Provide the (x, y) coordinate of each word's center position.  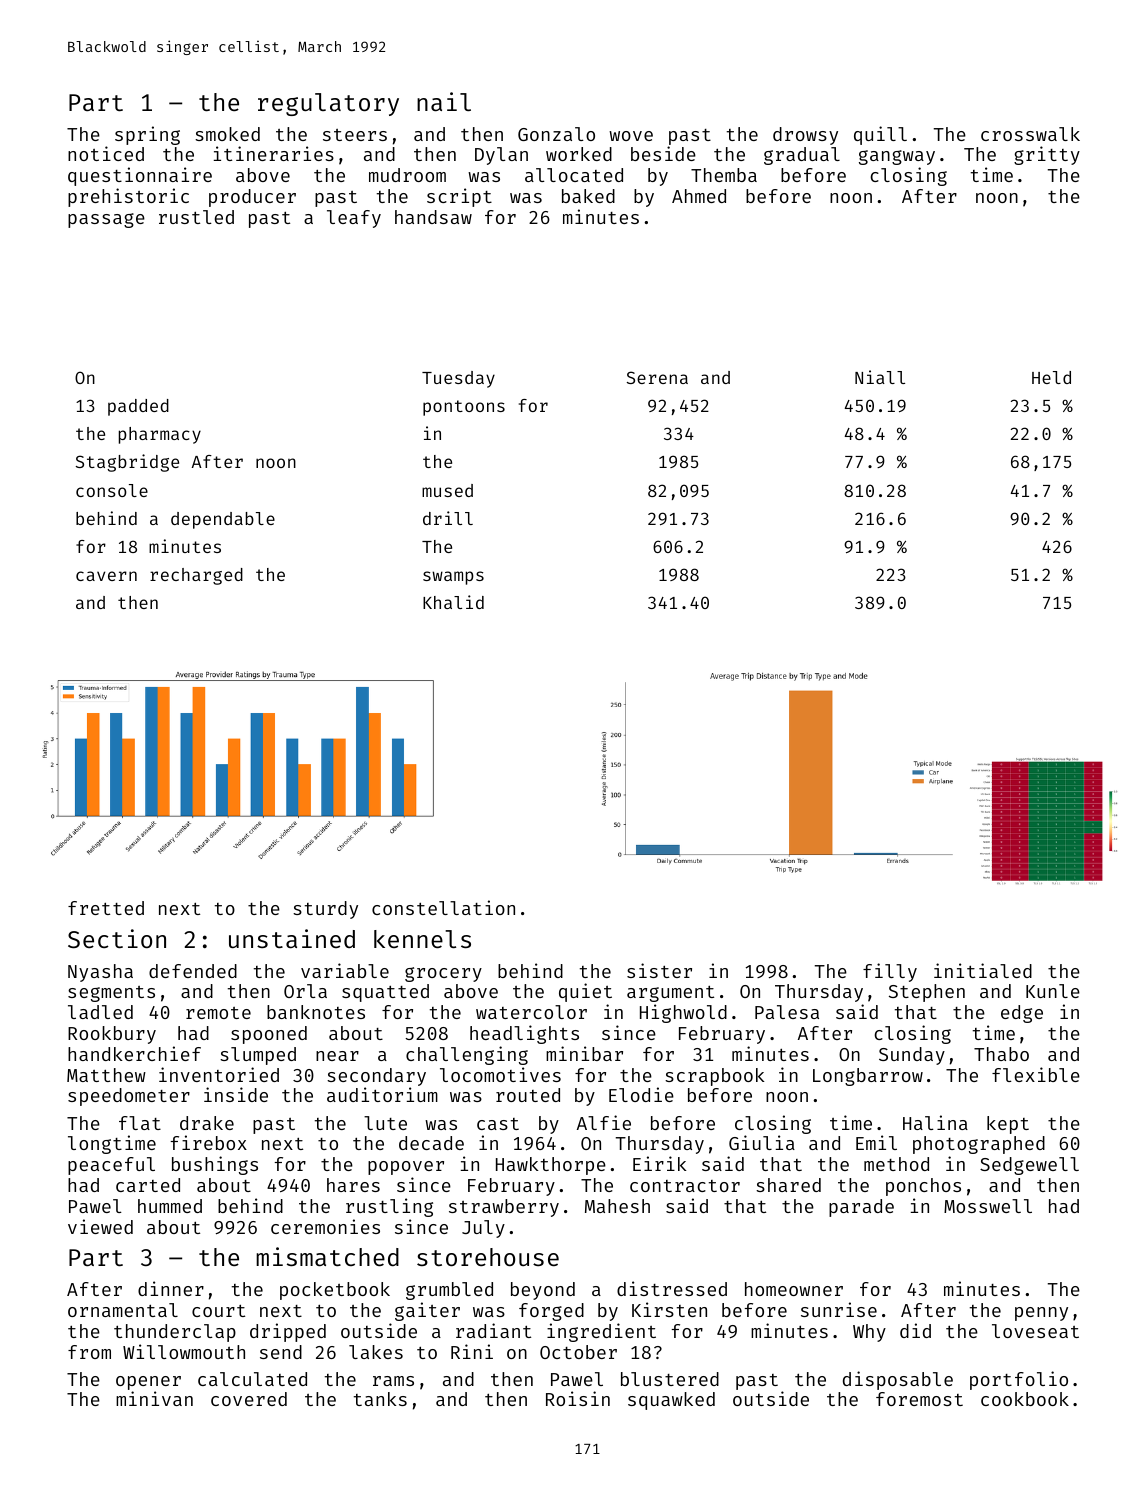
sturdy (325, 910)
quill (880, 135)
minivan (154, 1398)
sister (659, 970)
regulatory (328, 104)
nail (444, 101)
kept (1008, 1125)
